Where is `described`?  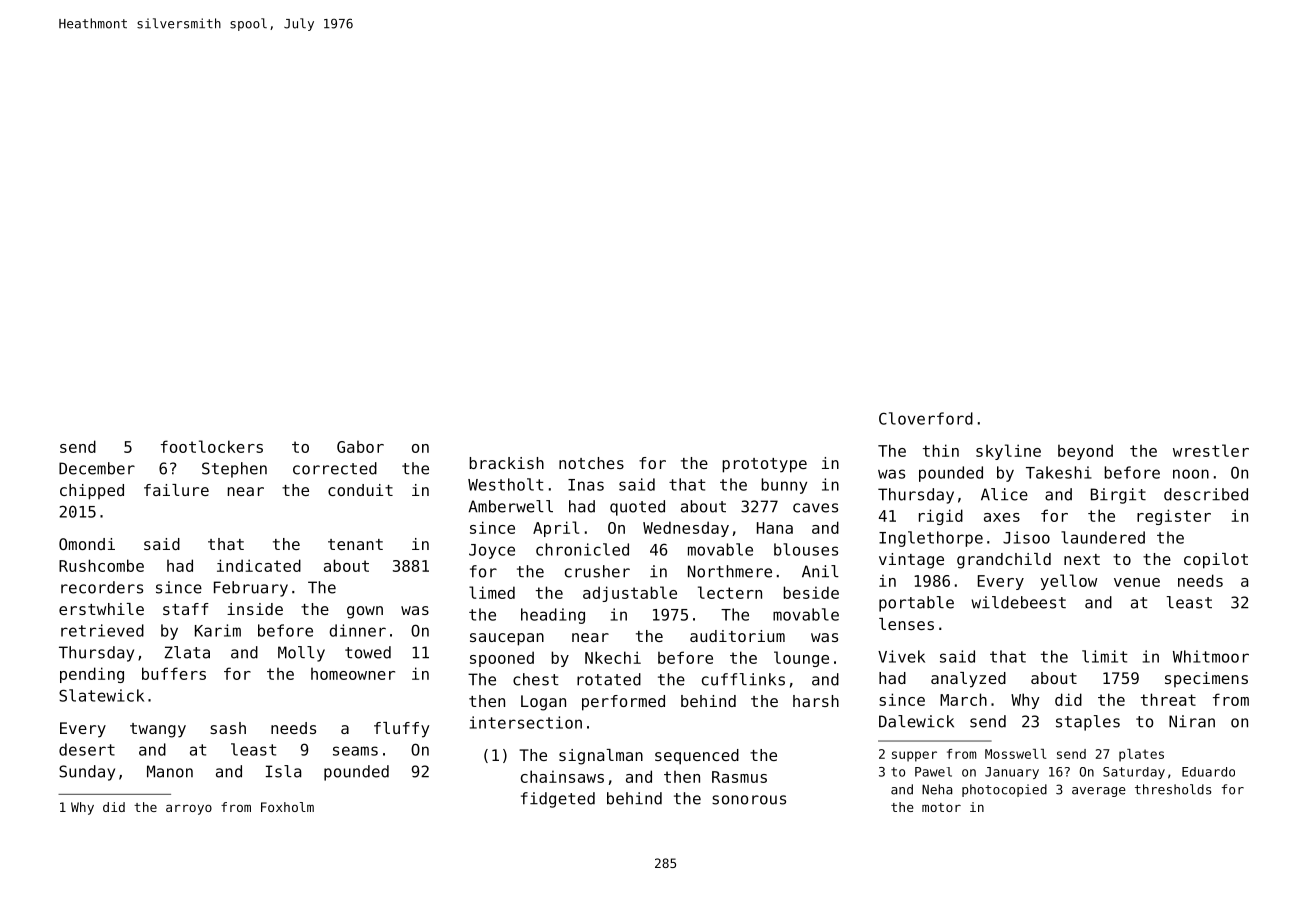
described is located at coordinates (1206, 494).
